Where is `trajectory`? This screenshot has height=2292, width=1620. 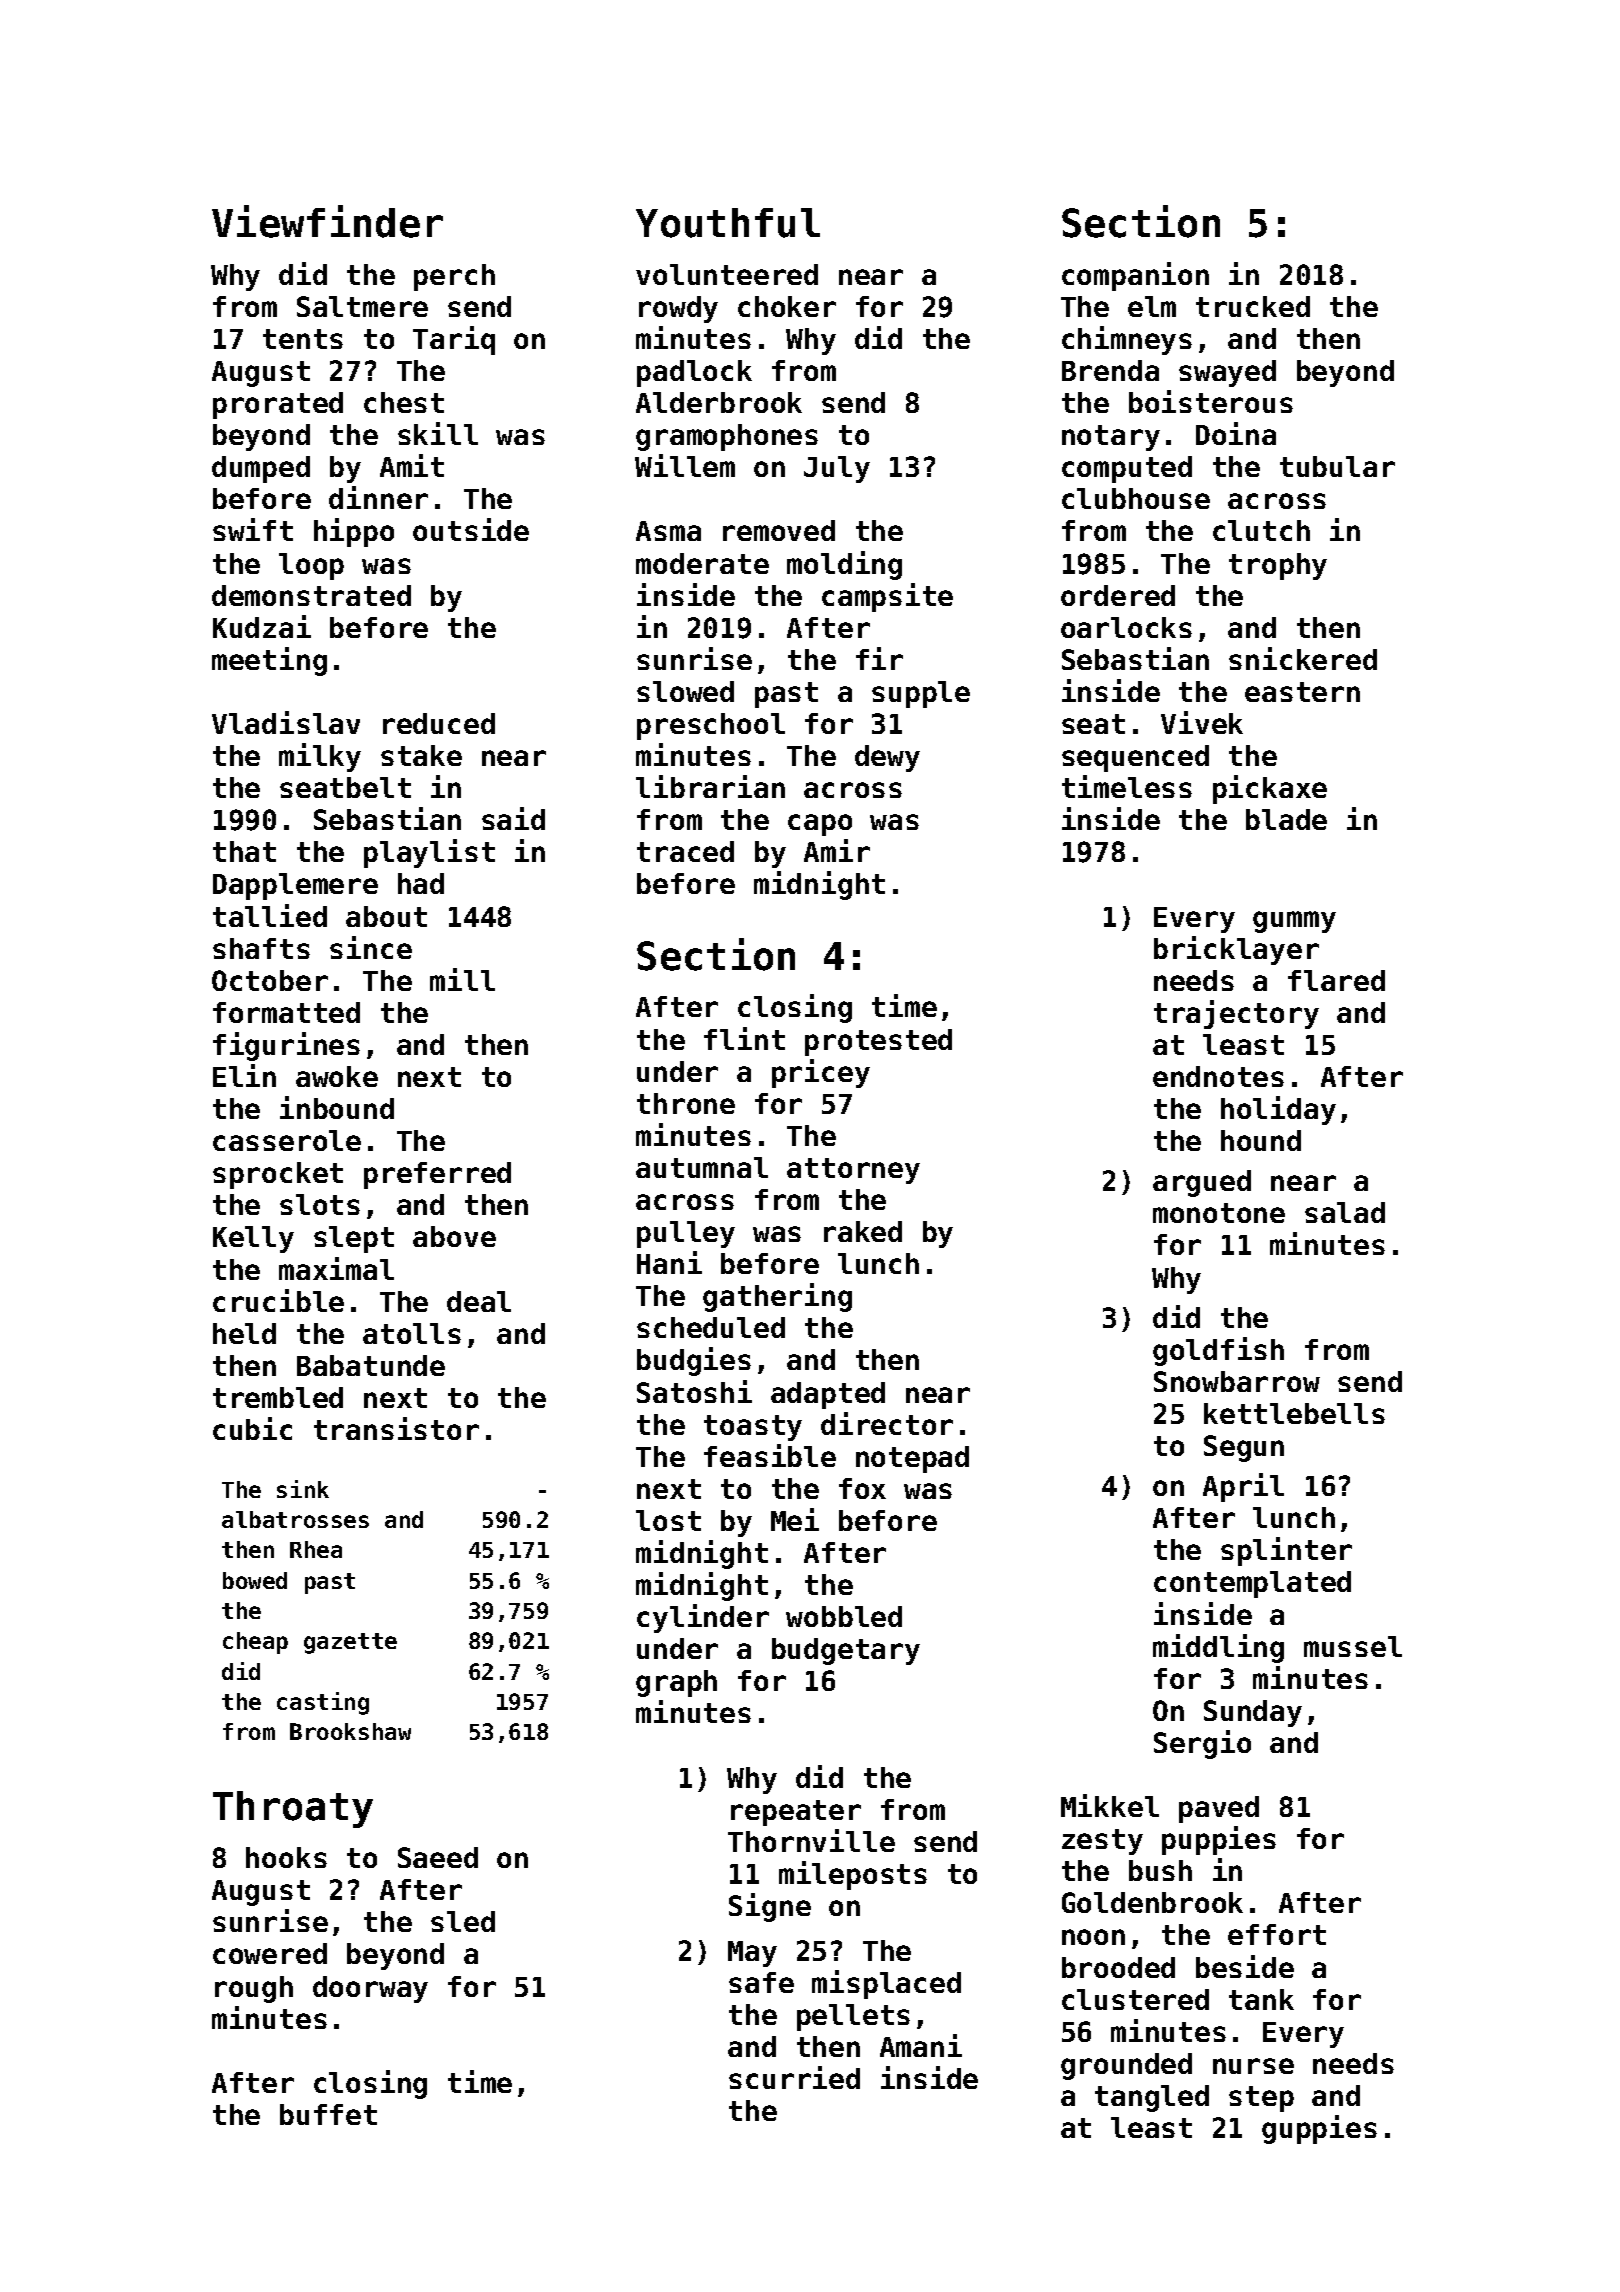
trajectory is located at coordinates (1236, 1014).
